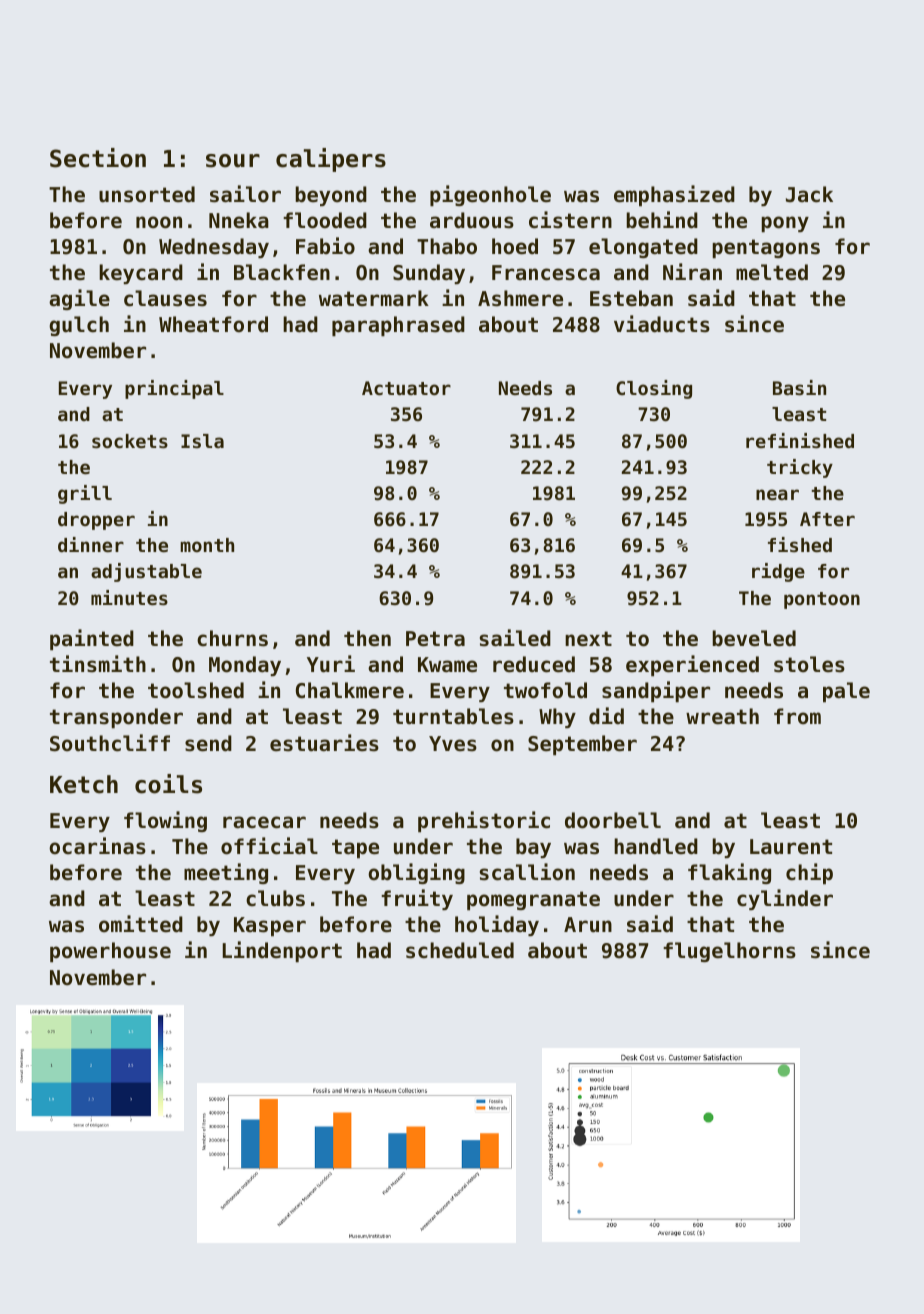 The image size is (924, 1314). What do you see at coordinates (778, 572) in the image?
I see `ridge` at bounding box center [778, 572].
